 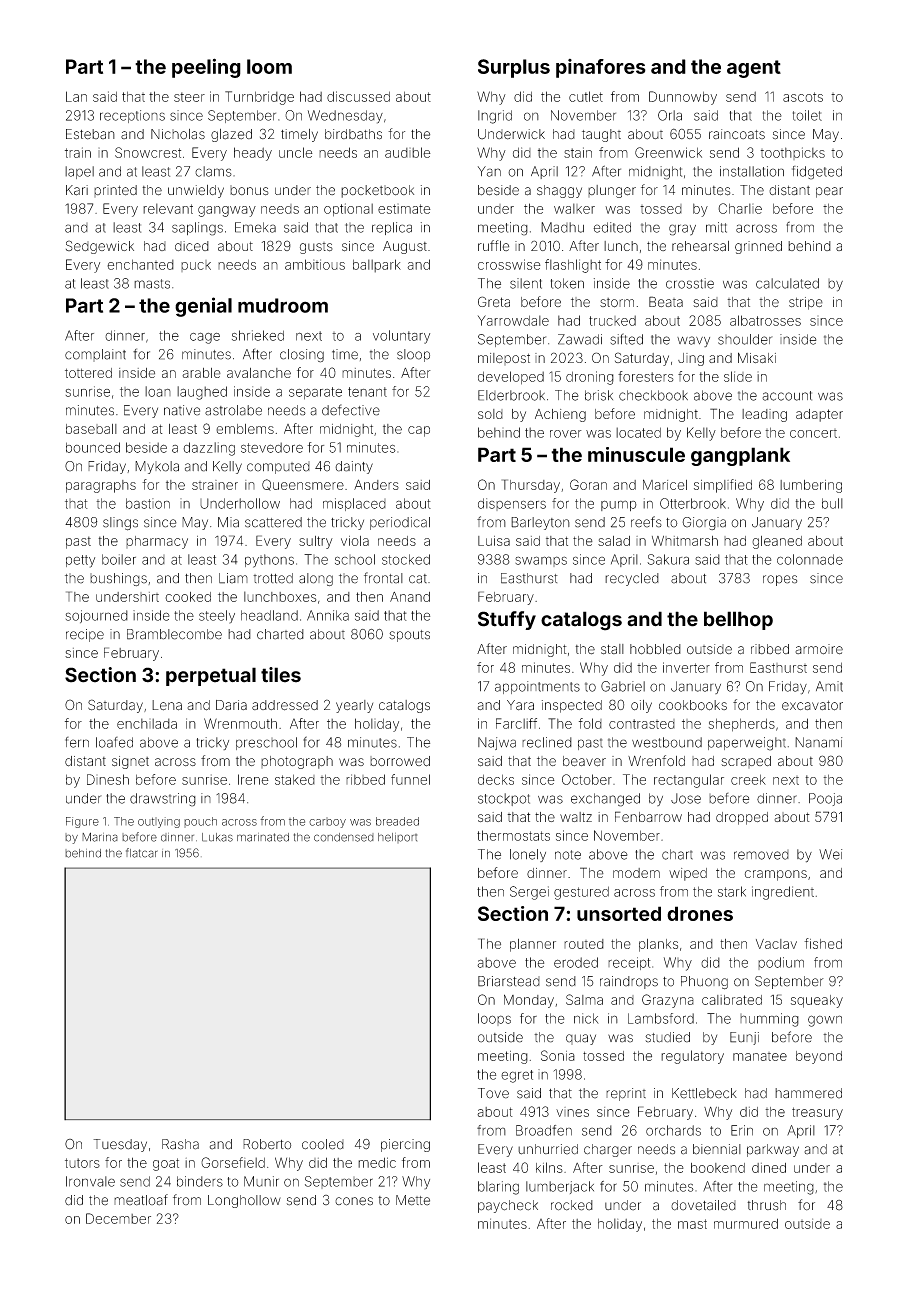 I want to click on Dunnowby, so click(x=683, y=98).
